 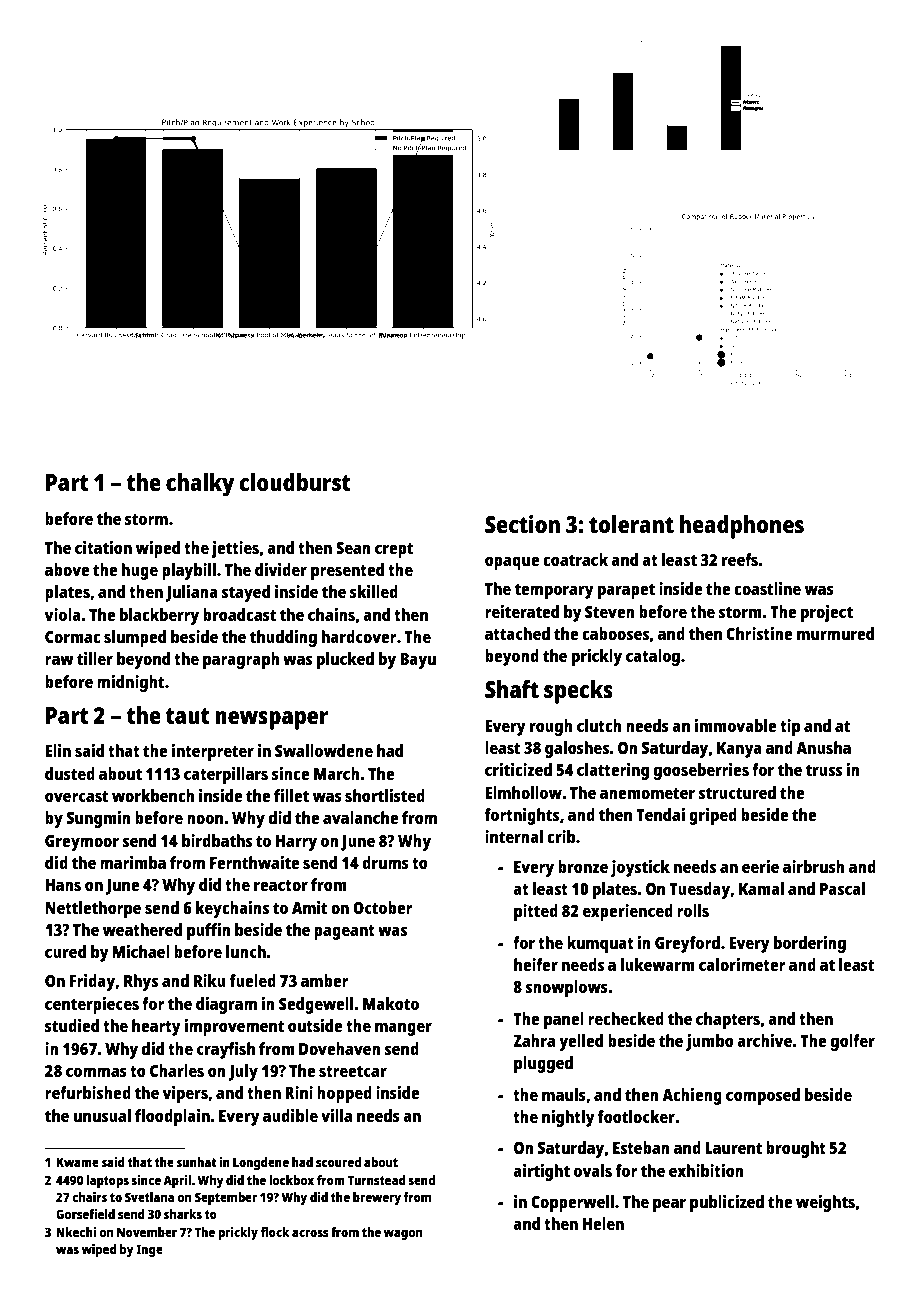 What do you see at coordinates (658, 964) in the page?
I see `lukewarm` at bounding box center [658, 964].
